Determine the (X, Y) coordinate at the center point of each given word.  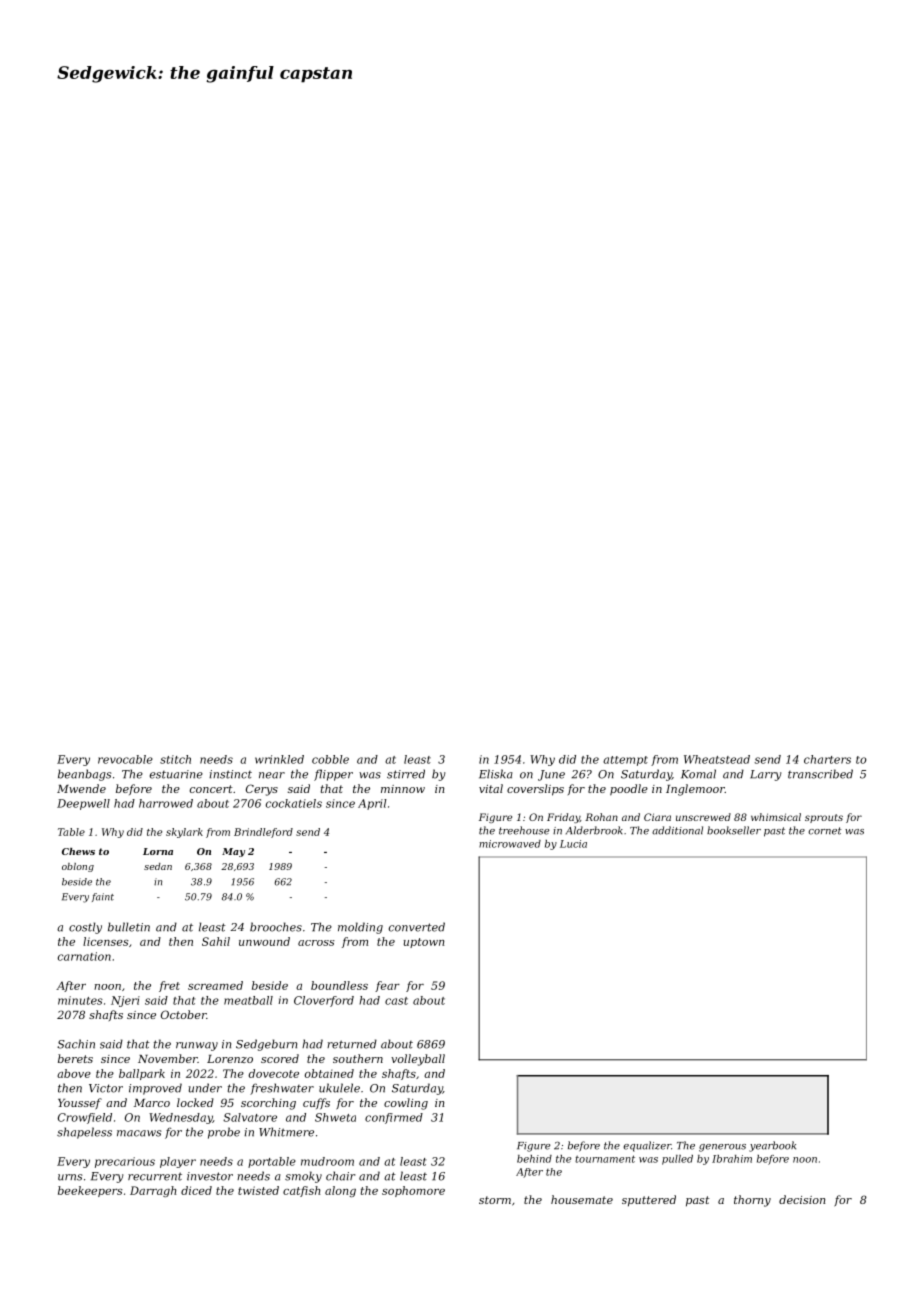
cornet (825, 831)
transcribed (820, 774)
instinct (230, 774)
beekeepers (90, 1191)
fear (387, 986)
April (372, 804)
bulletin (129, 927)
